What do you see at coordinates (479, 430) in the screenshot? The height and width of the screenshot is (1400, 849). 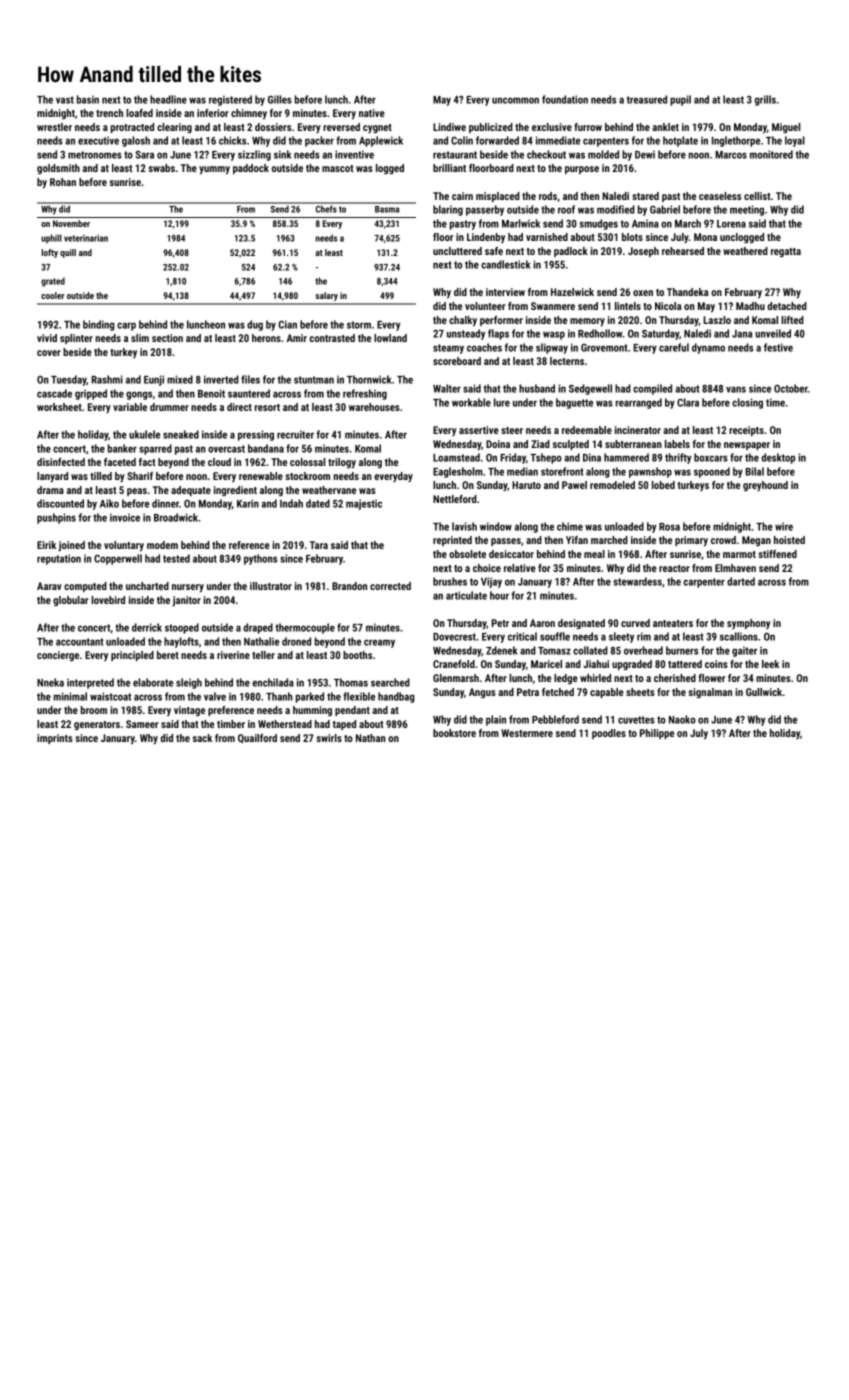 I see `assertive` at bounding box center [479, 430].
